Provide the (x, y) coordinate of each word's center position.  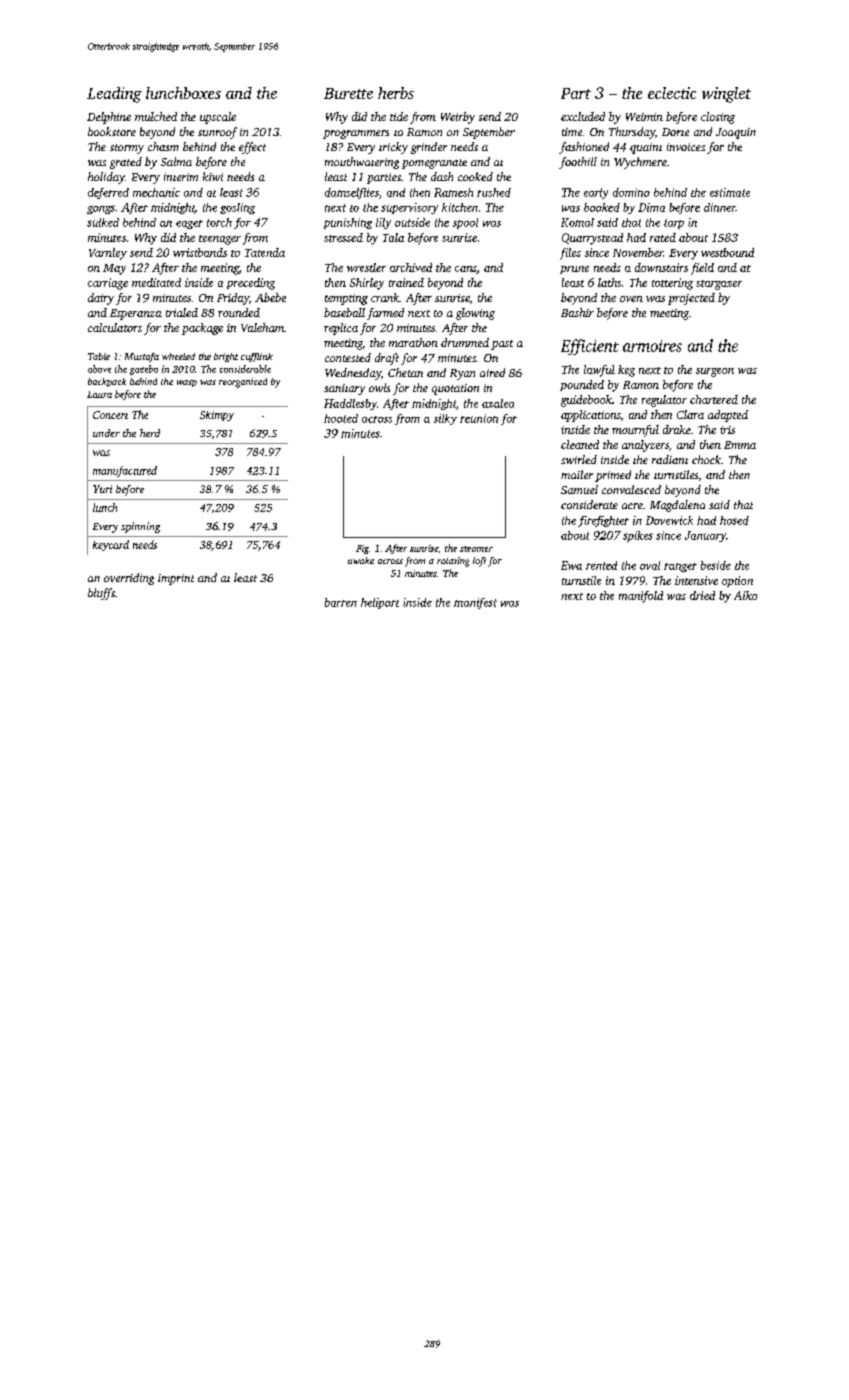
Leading (114, 95)
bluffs (101, 594)
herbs (396, 93)
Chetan (405, 372)
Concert (110, 415)
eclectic (672, 93)
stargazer (719, 285)
